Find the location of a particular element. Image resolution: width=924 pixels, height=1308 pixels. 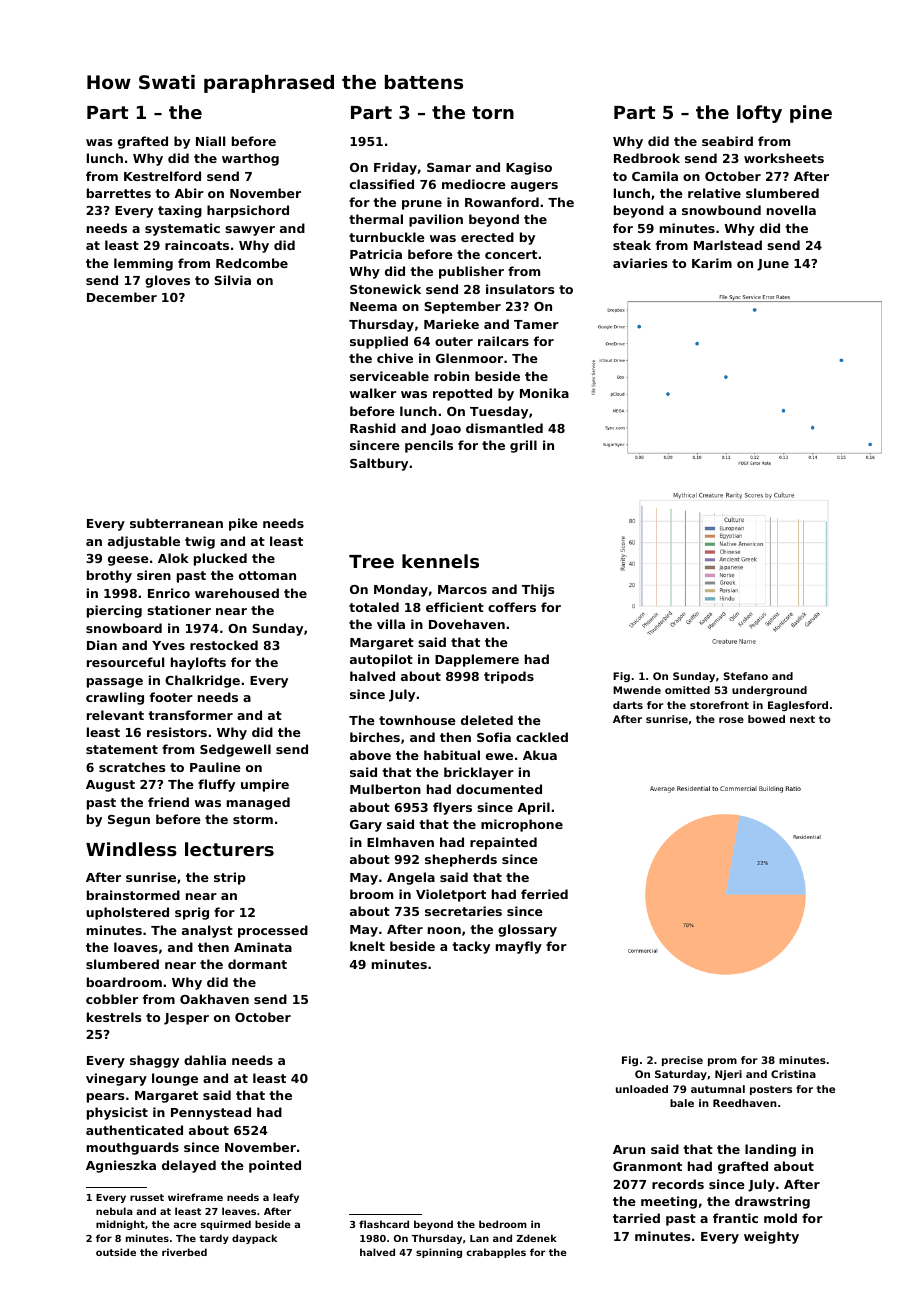

loaves is located at coordinates (136, 947).
